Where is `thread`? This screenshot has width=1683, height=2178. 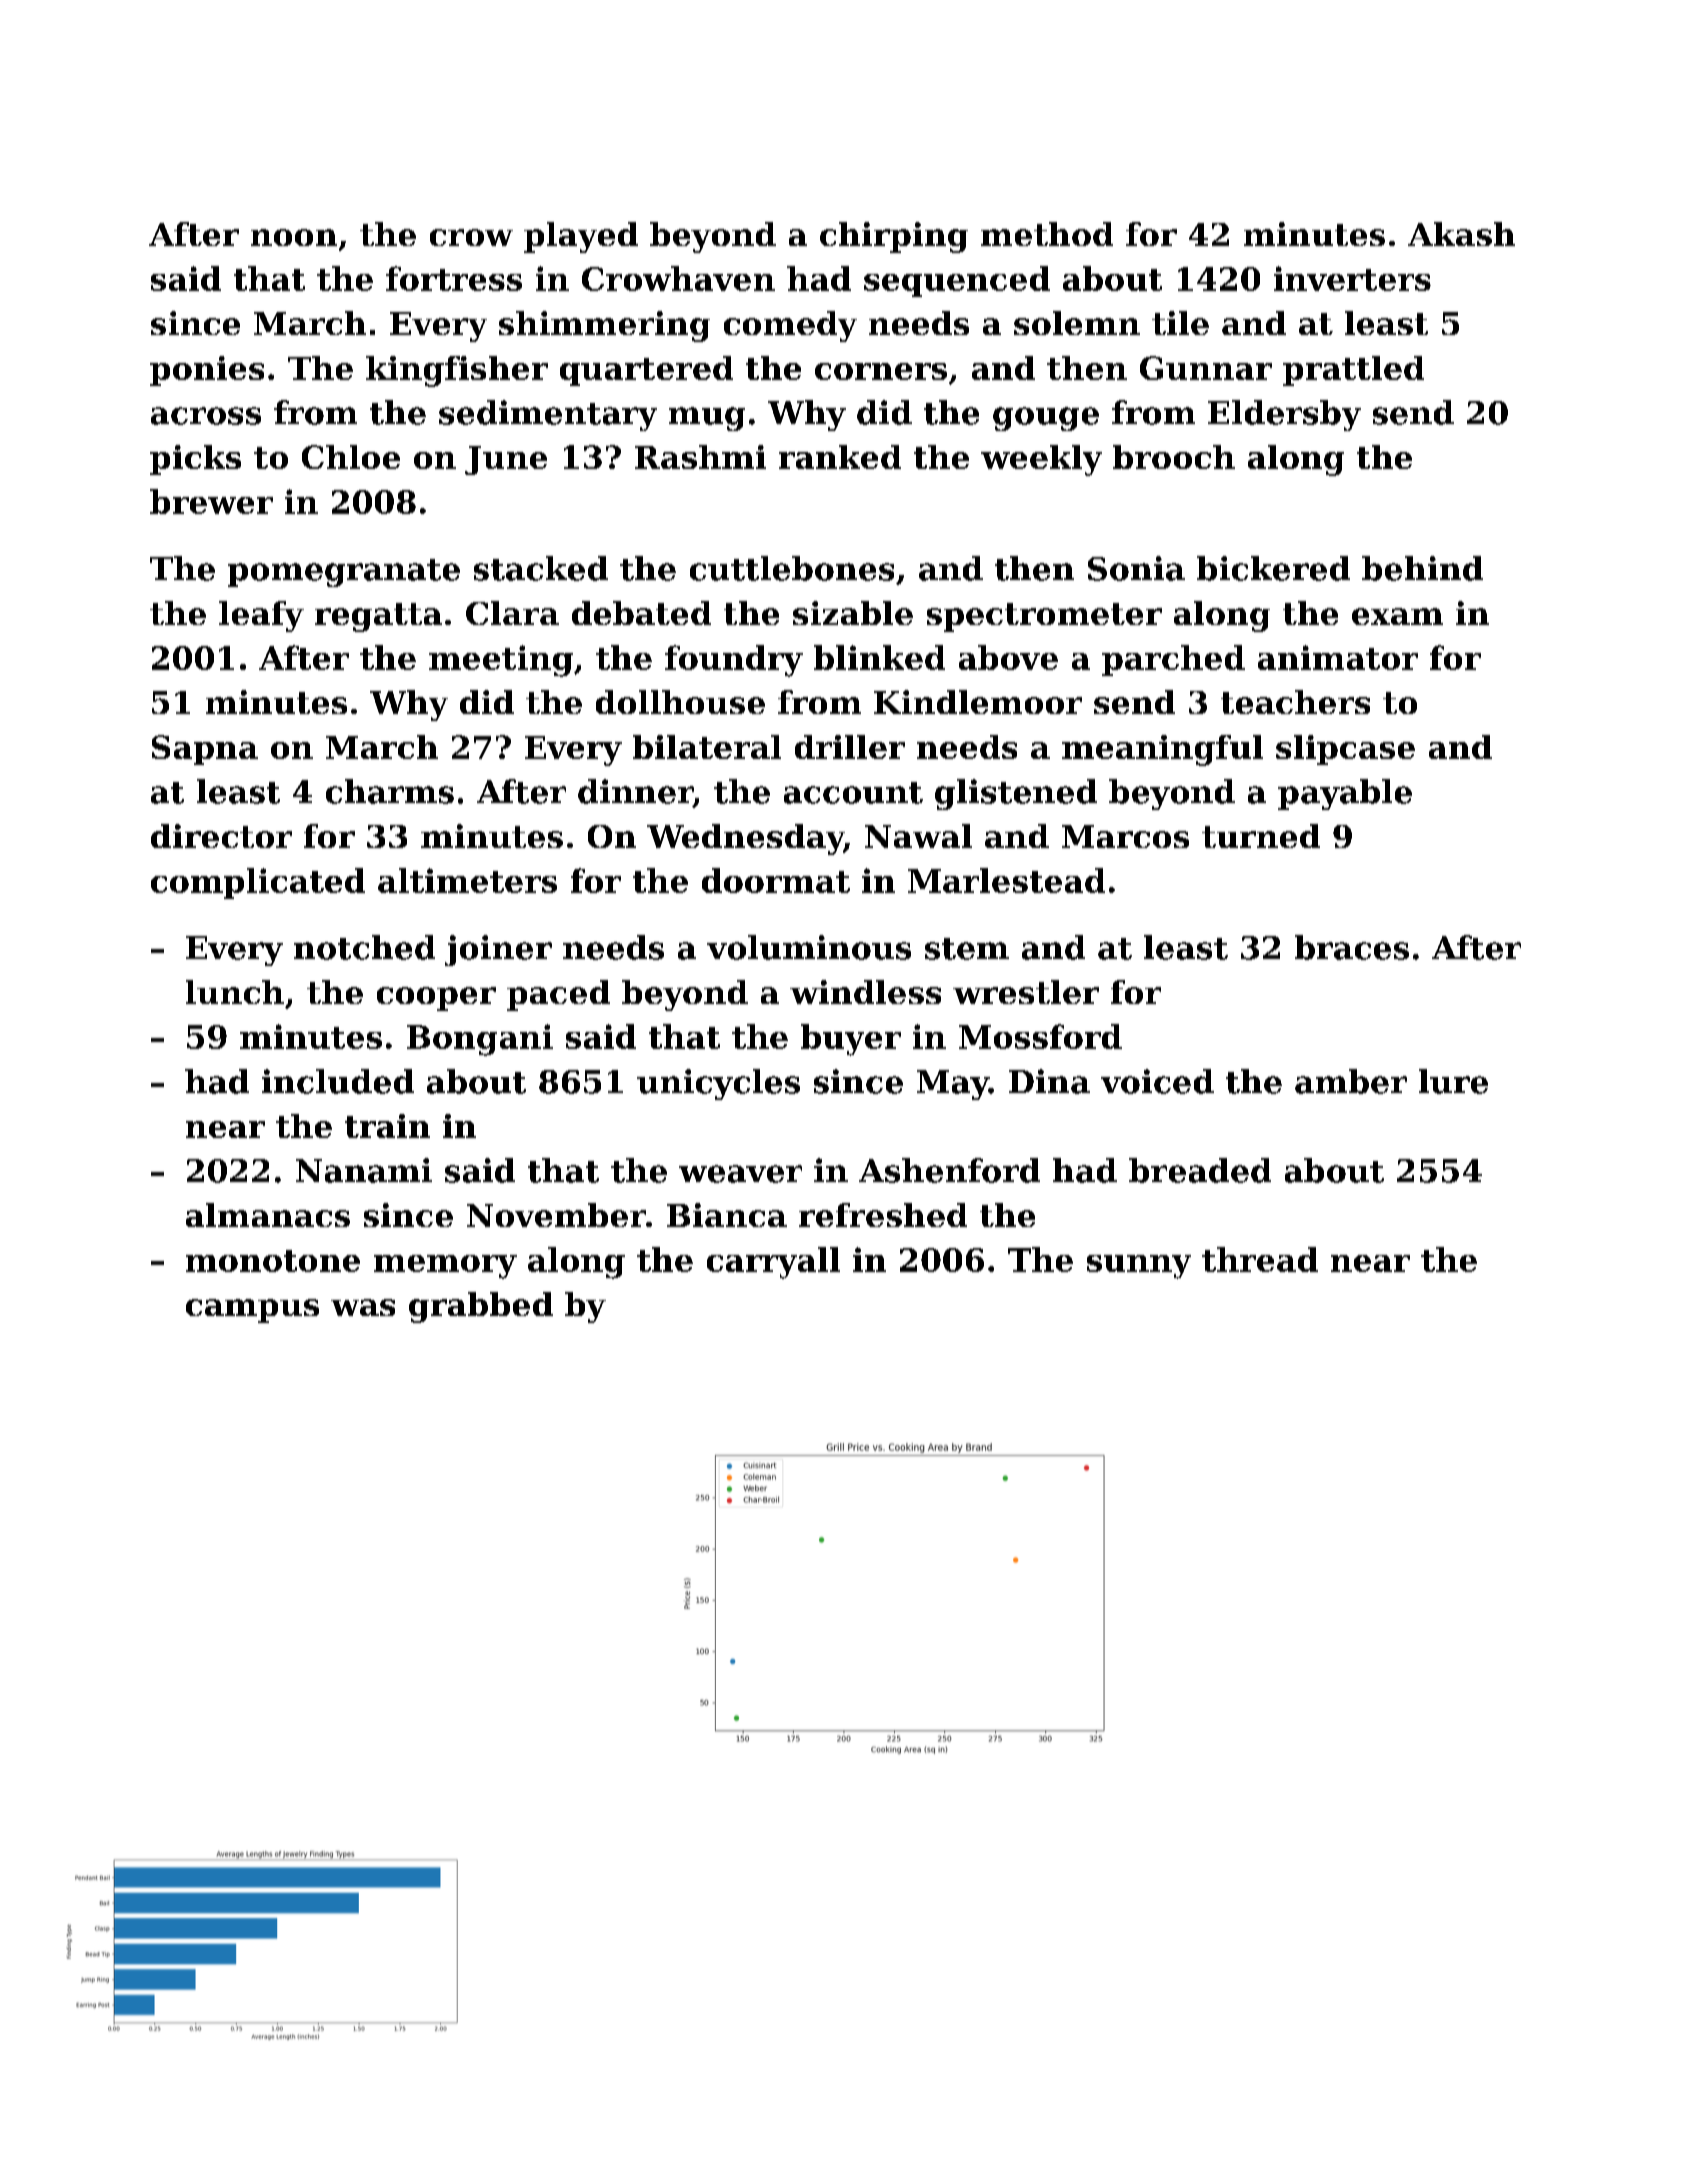 thread is located at coordinates (1260, 1259).
